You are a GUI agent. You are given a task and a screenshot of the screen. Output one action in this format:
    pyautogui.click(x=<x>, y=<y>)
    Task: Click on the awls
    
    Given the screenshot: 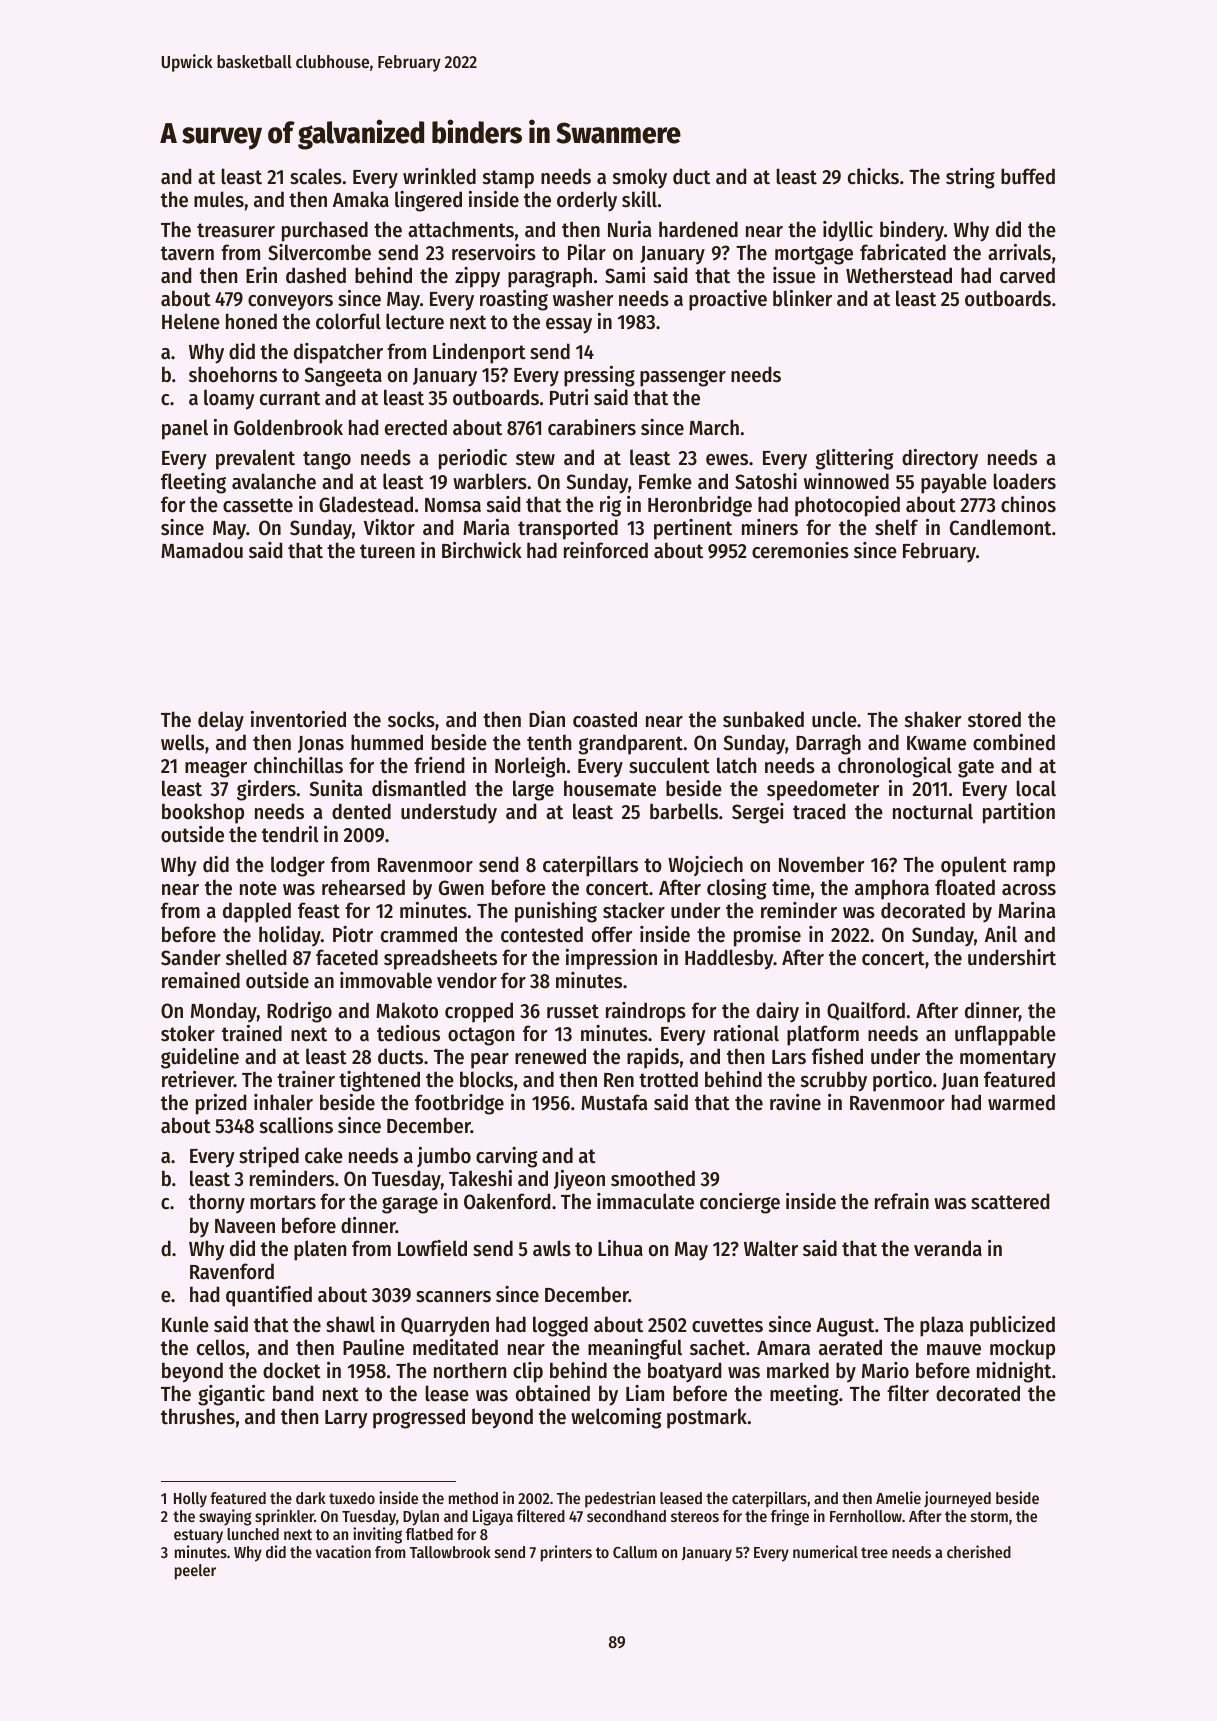 What is the action you would take?
    pyautogui.click(x=552, y=1248)
